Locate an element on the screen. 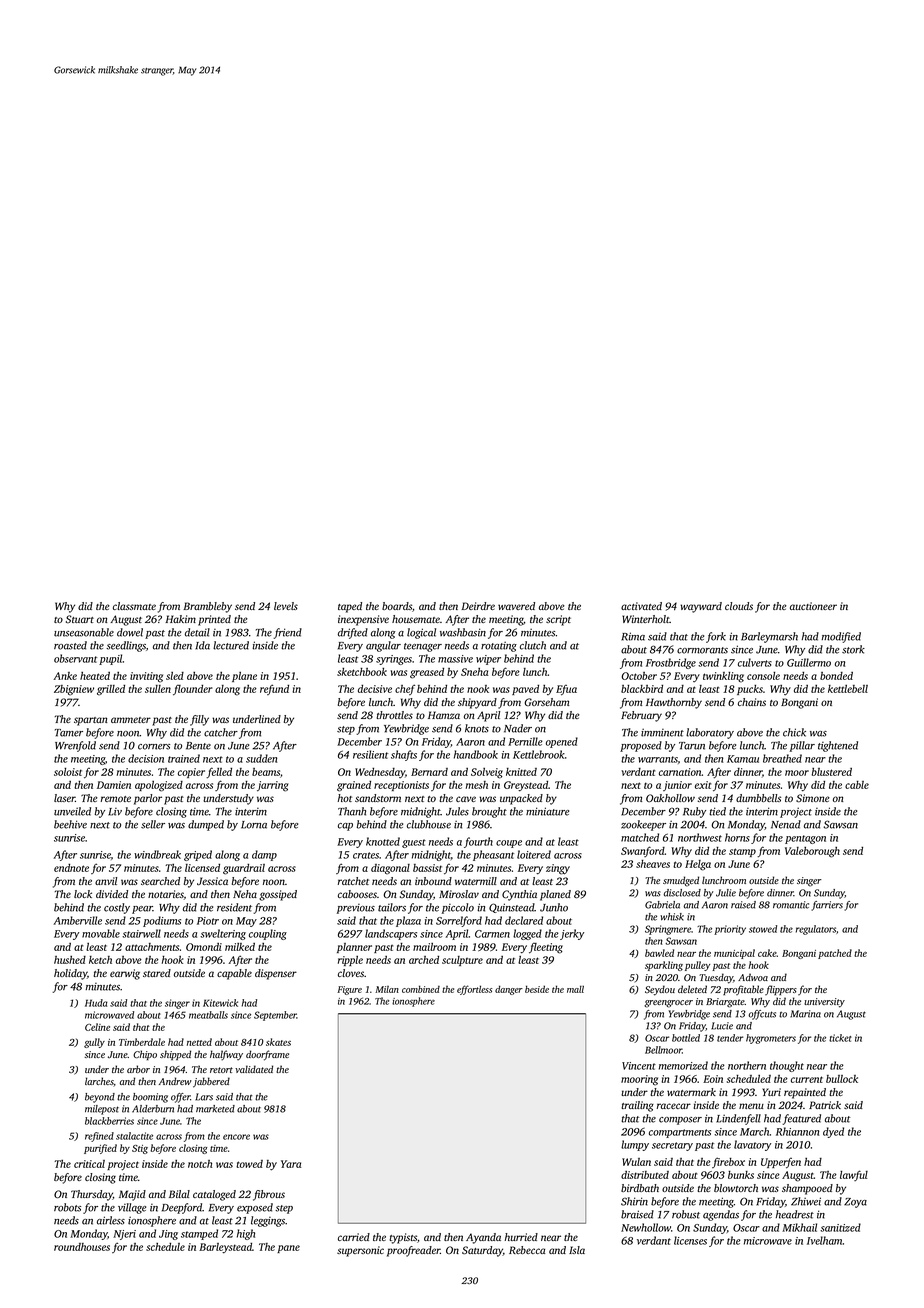 This screenshot has width=924, height=1308. syringes is located at coordinates (394, 660).
